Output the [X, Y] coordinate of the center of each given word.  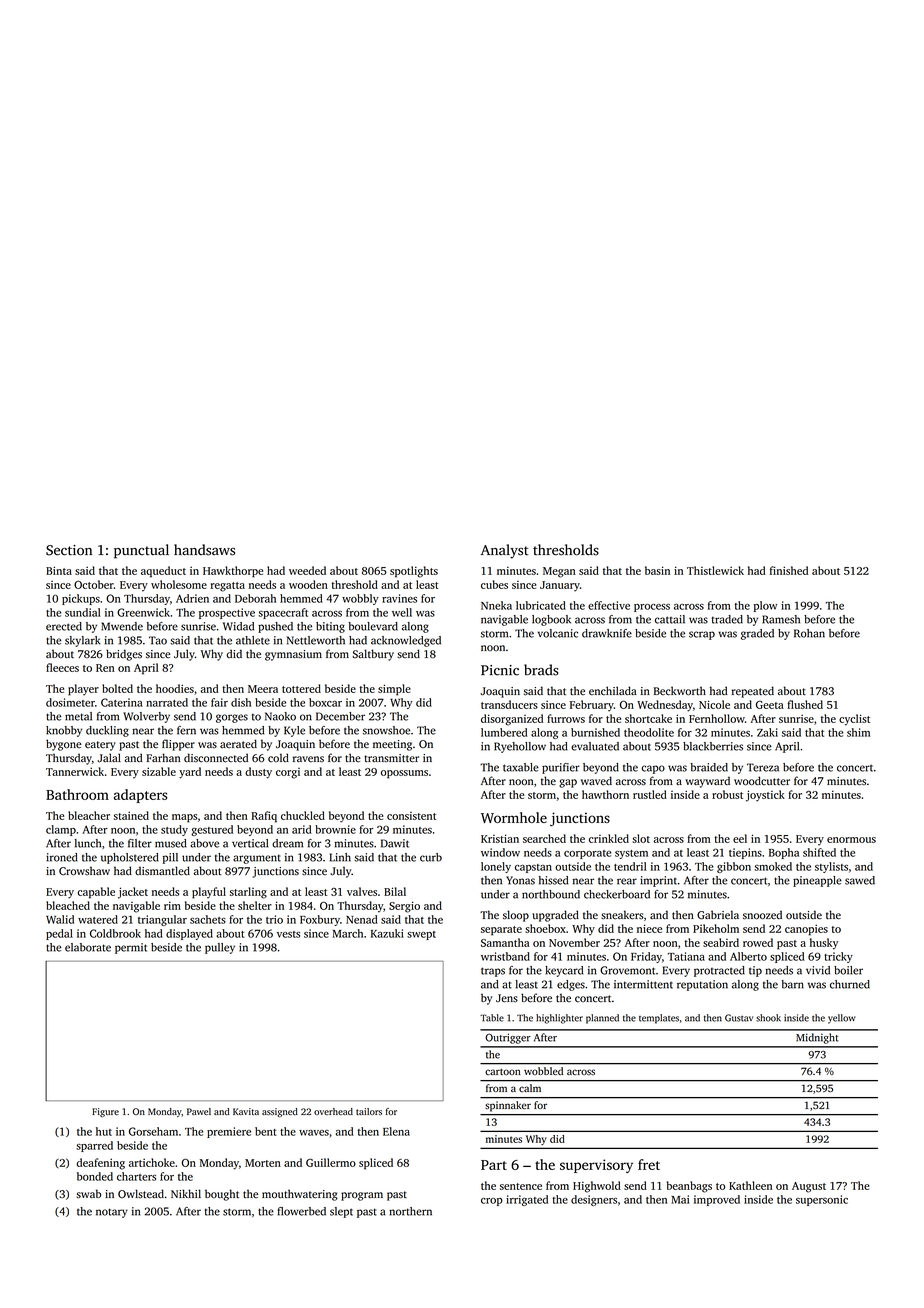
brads [541, 670]
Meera [263, 689]
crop [492, 1202]
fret [649, 1164]
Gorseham [153, 1131]
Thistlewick [715, 570]
